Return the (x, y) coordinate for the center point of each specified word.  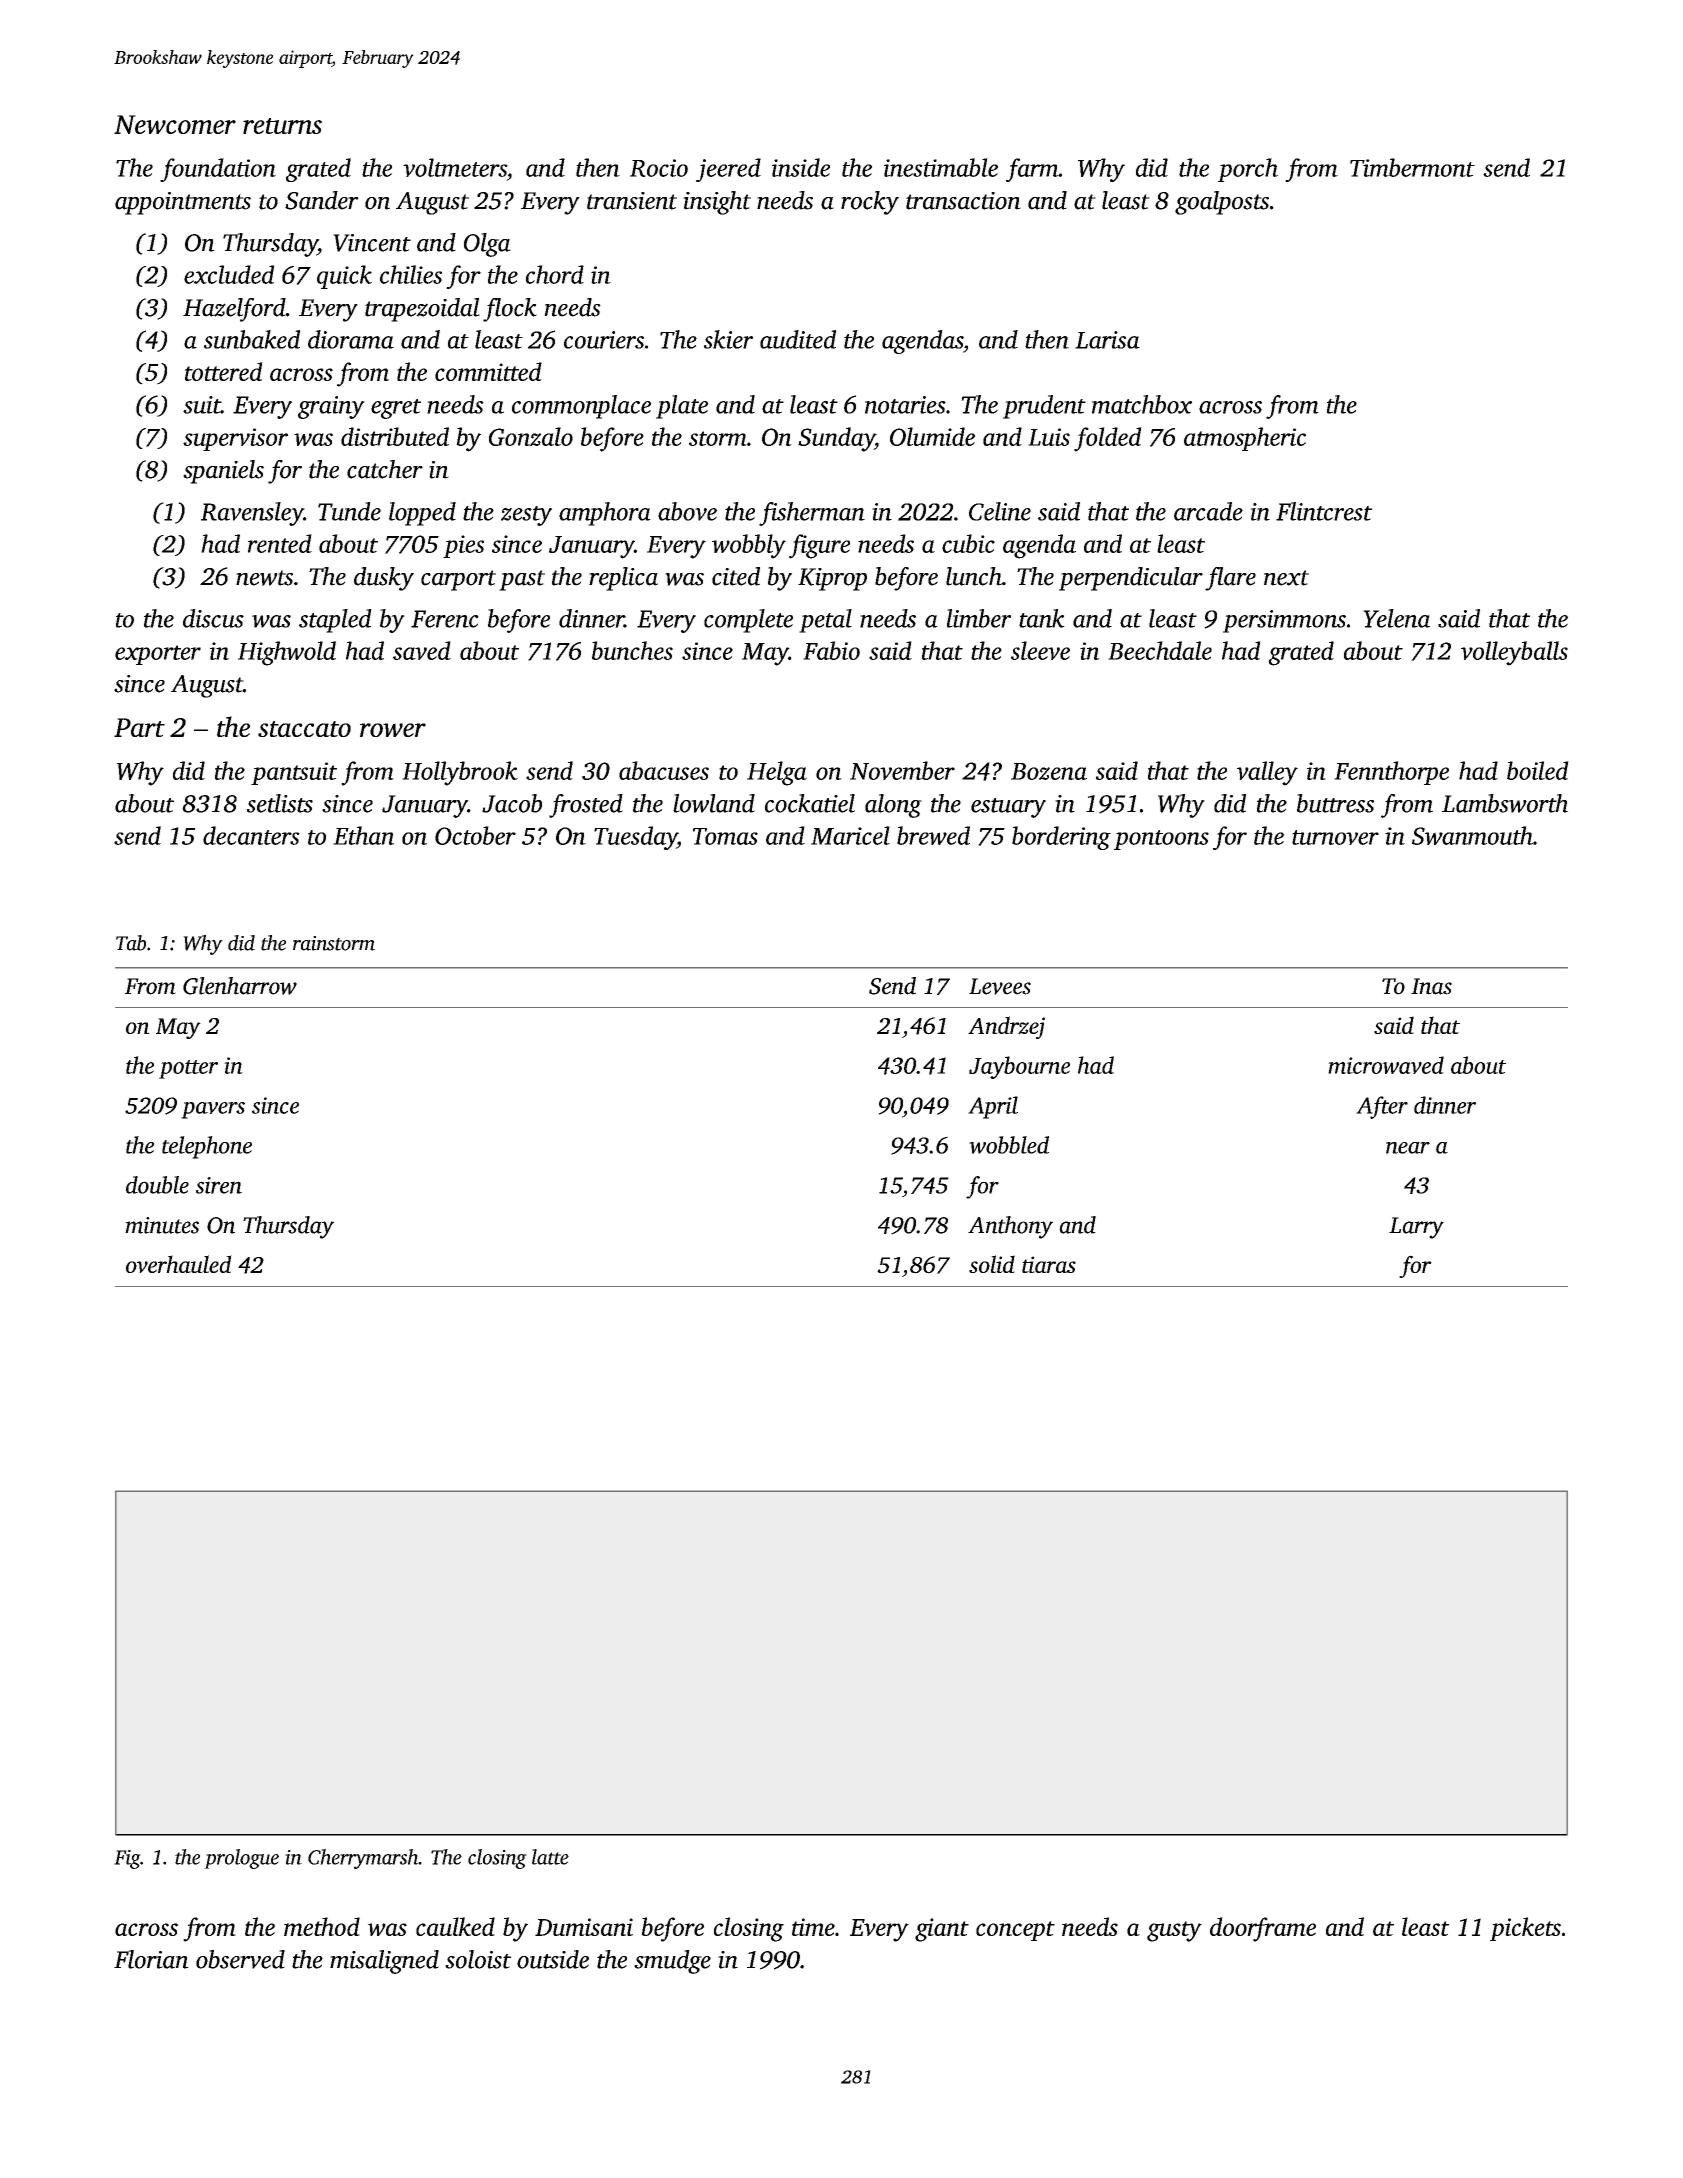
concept (1015, 1931)
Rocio (659, 168)
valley (1267, 773)
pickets (1525, 1929)
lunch (974, 576)
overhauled (179, 1264)
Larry (1416, 1228)
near (1408, 1148)
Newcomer (175, 124)
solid (992, 1264)
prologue (241, 1859)
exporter (158, 655)
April (993, 1107)
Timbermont (1412, 167)
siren (219, 1185)
